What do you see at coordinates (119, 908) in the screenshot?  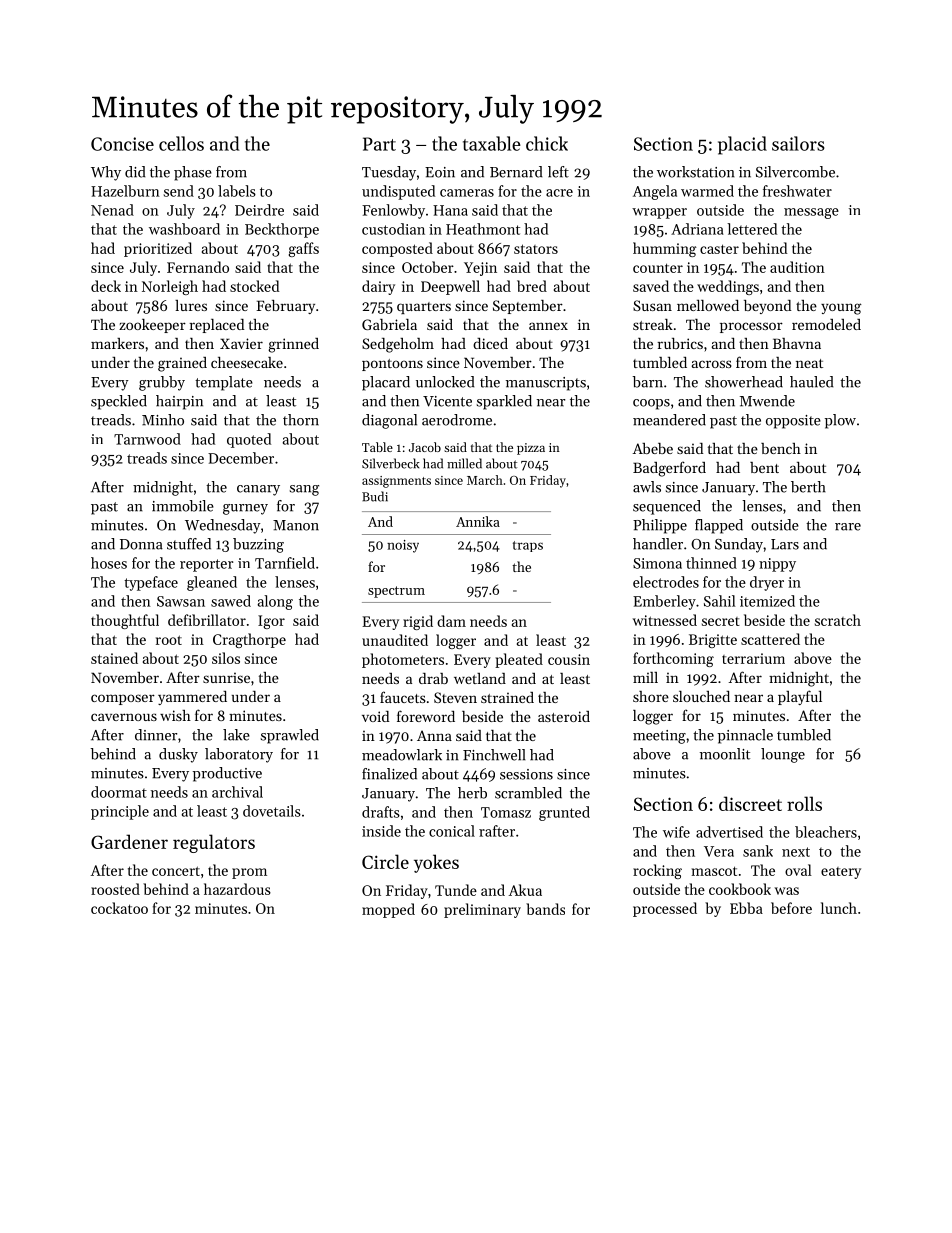 I see `cockatoo` at bounding box center [119, 908].
